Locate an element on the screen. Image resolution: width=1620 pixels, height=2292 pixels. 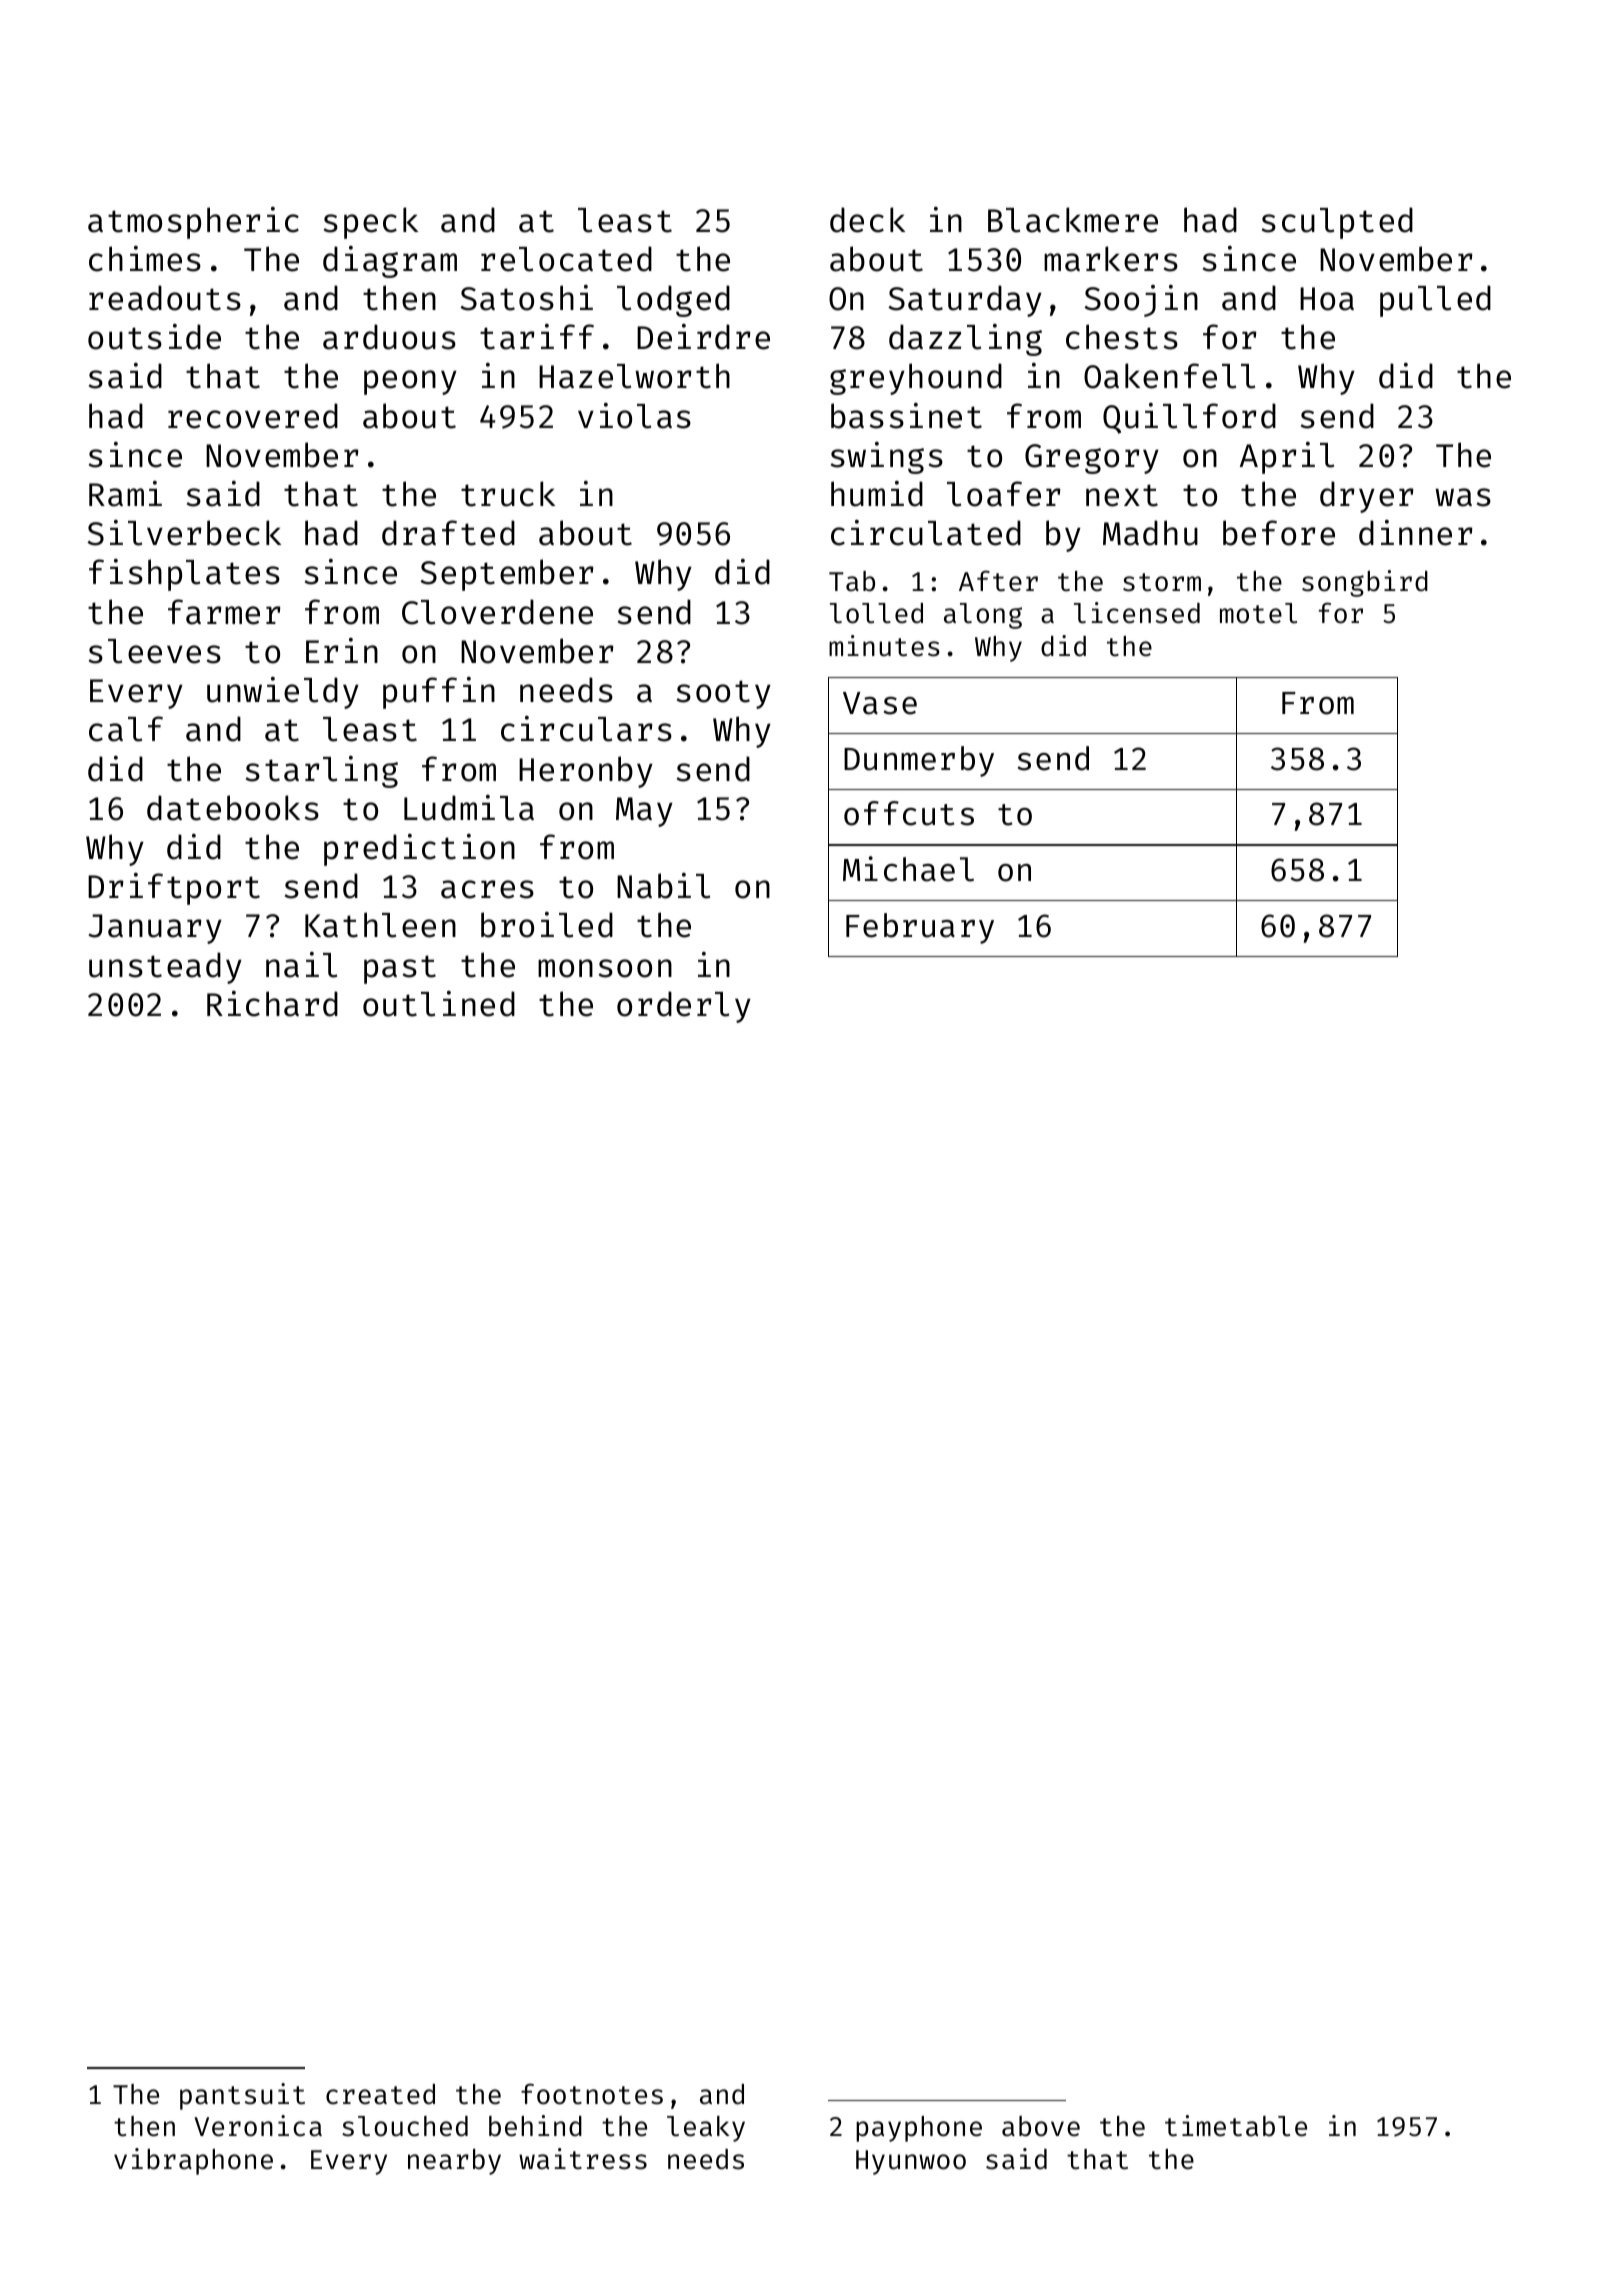
outlined is located at coordinates (439, 1004).
